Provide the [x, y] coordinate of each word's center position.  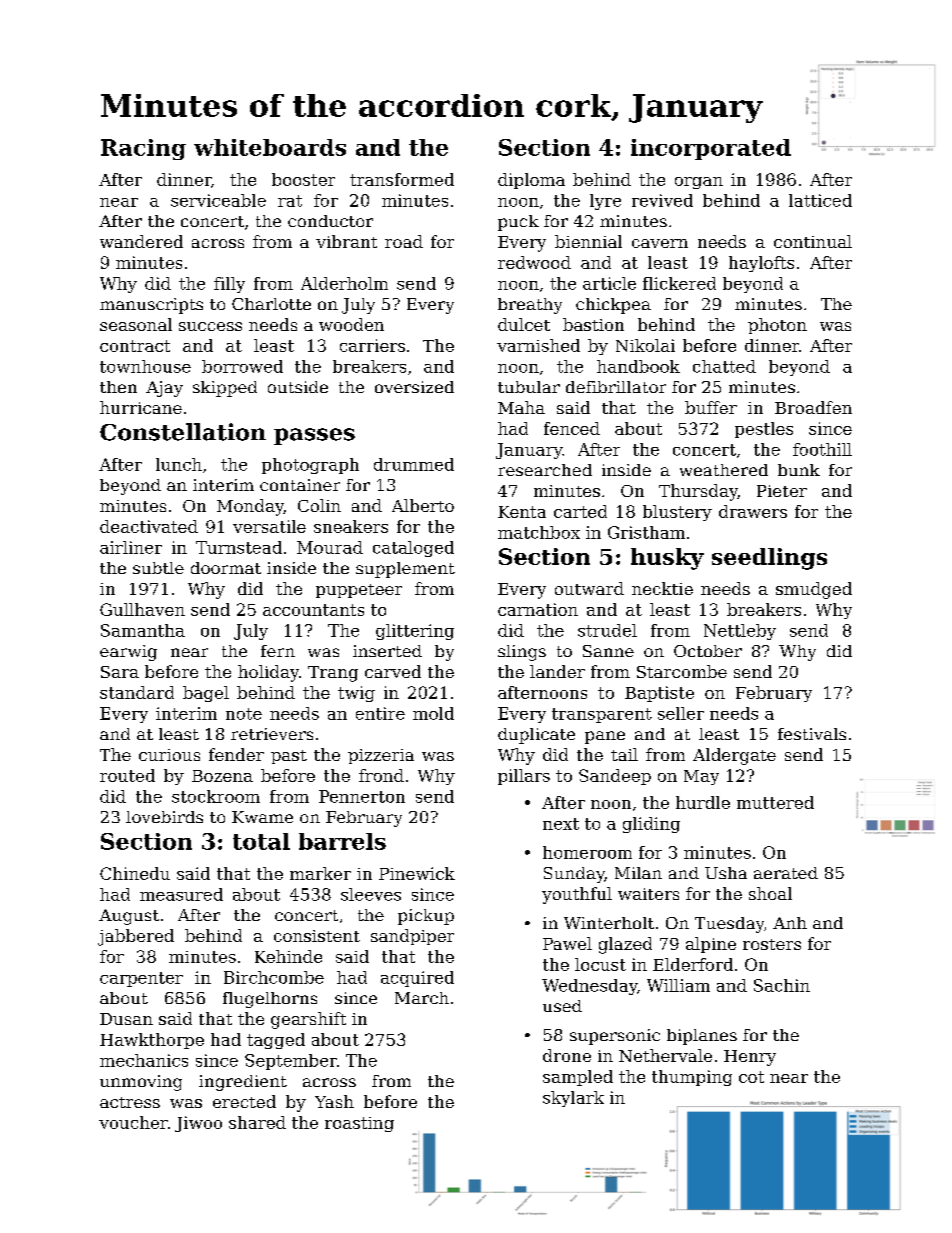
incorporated [711, 149]
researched [545, 470]
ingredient [243, 1083]
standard [137, 692]
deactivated [149, 526]
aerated [786, 873]
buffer [711, 407]
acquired [417, 979]
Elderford [693, 964]
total [261, 841]
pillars [524, 777]
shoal [770, 893]
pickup [426, 917]
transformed [402, 179]
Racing [143, 149]
